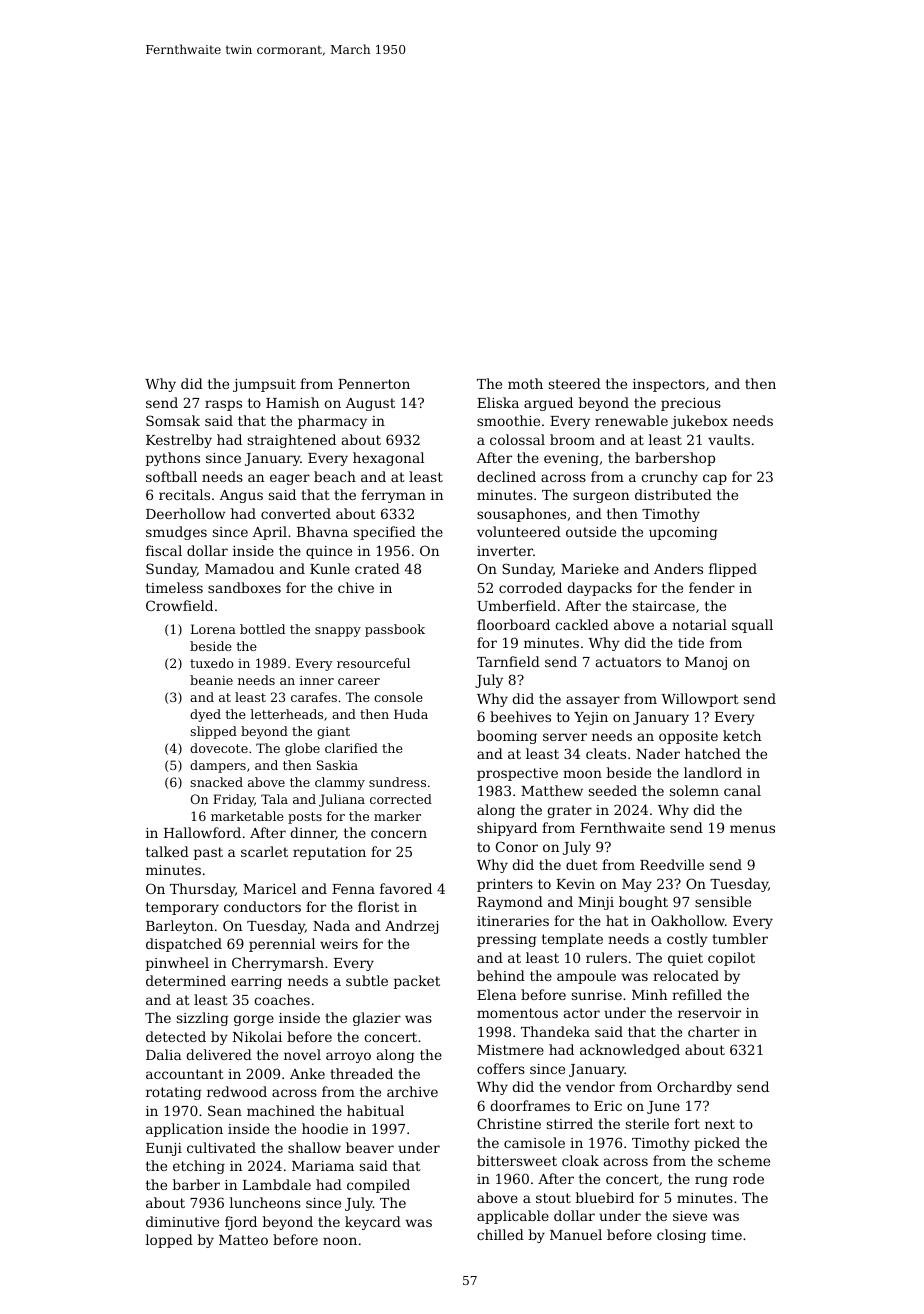 The image size is (924, 1314). Describe the element at coordinates (374, 384) in the screenshot. I see `Pennerton` at that location.
